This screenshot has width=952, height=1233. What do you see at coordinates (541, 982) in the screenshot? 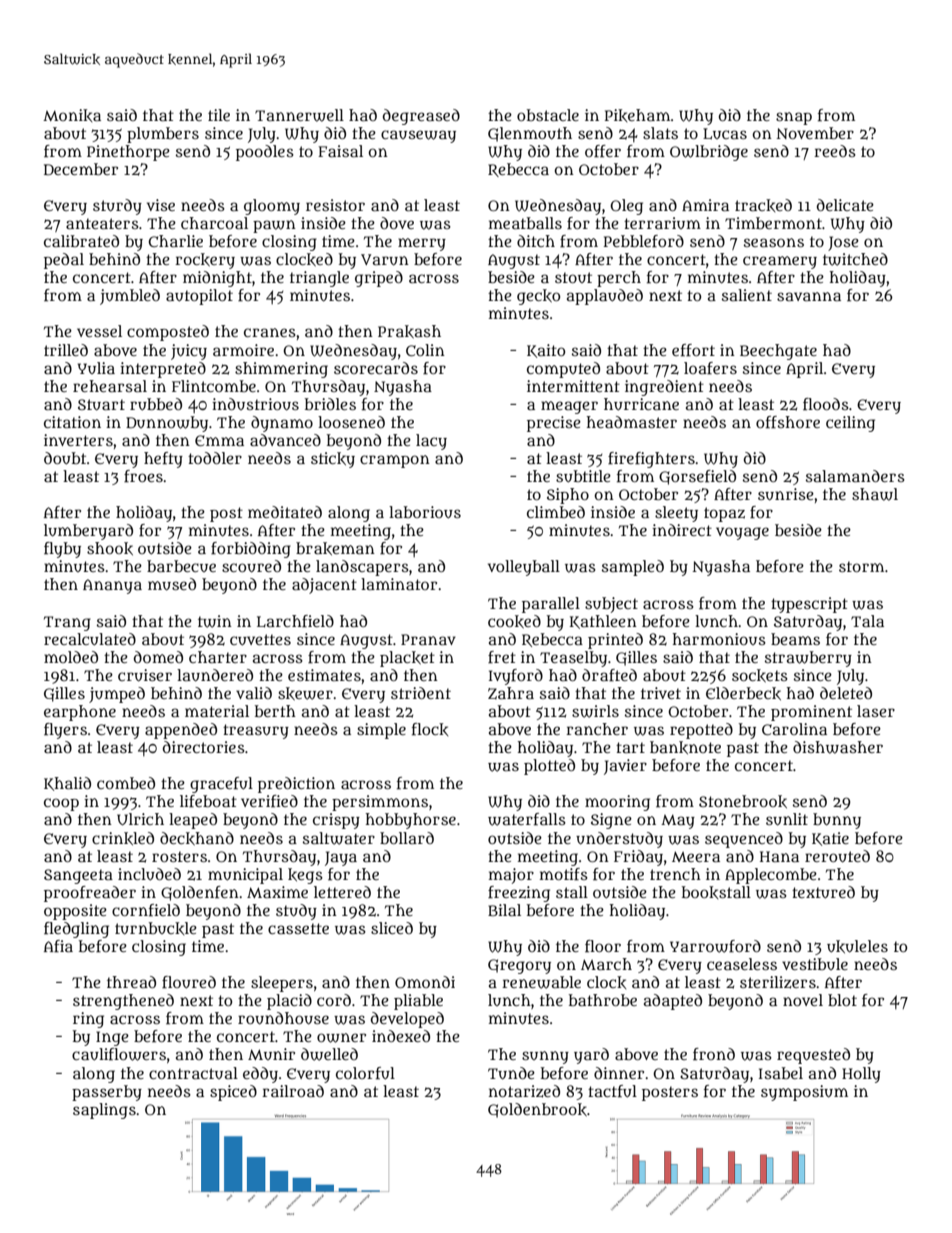
I see `renewable` at bounding box center [541, 982].
